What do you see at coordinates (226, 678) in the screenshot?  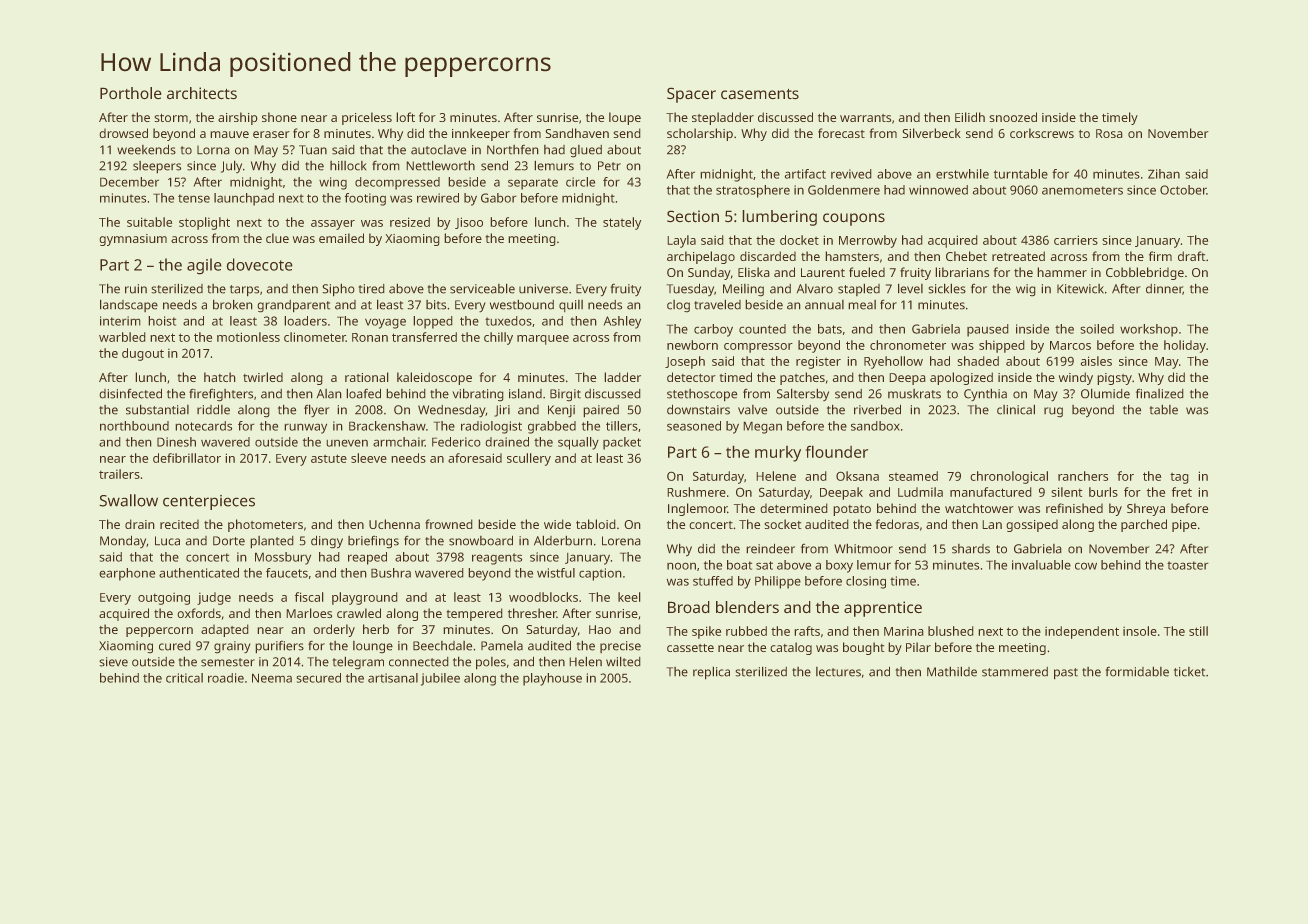 I see `roadie` at bounding box center [226, 678].
